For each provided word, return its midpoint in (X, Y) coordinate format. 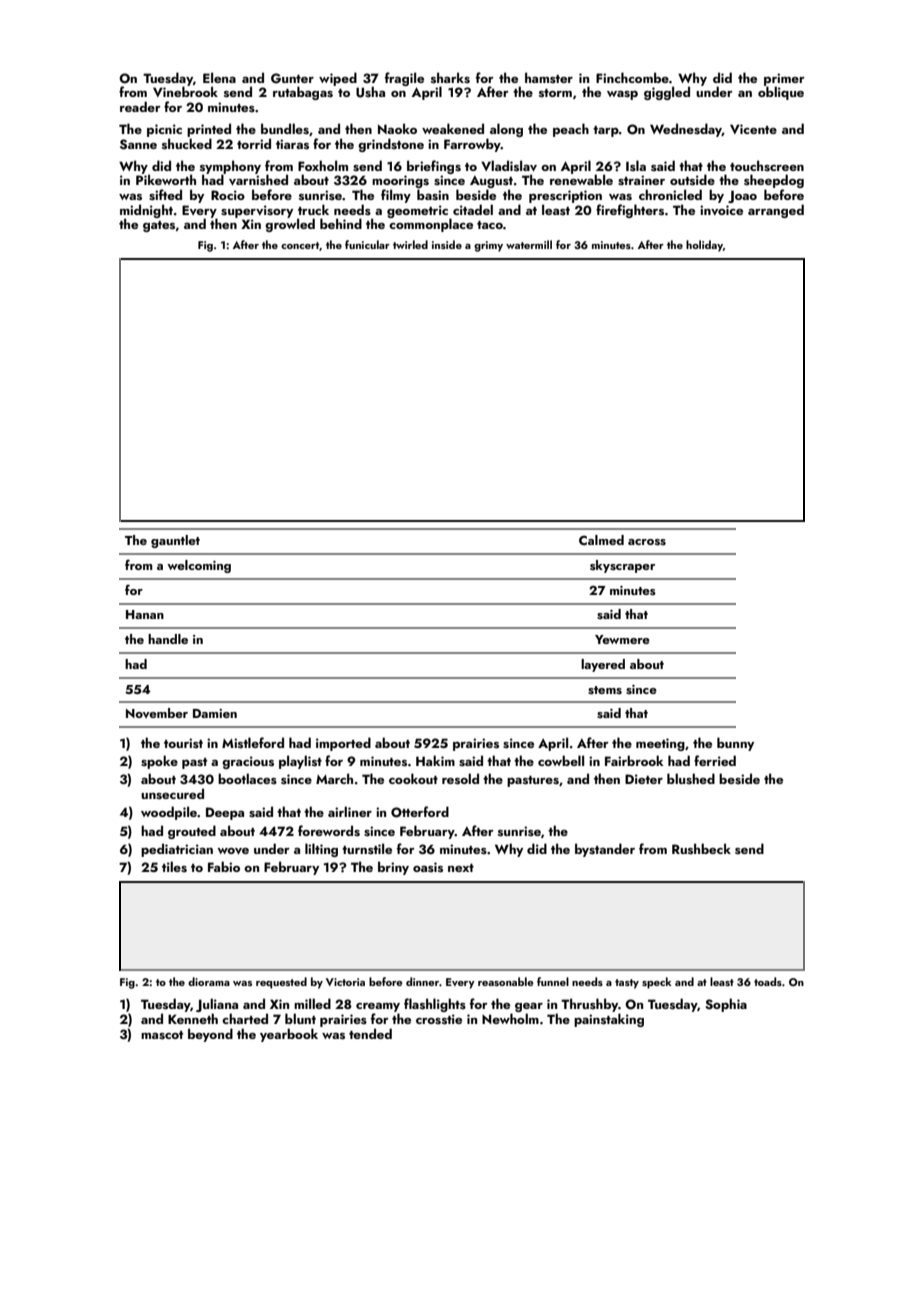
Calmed (601, 540)
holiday (704, 246)
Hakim (435, 760)
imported (343, 744)
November (157, 713)
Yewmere (622, 639)
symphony (230, 167)
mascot (162, 1035)
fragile (404, 79)
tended (370, 1033)
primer (784, 79)
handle (168, 639)
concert (300, 245)
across (647, 542)
